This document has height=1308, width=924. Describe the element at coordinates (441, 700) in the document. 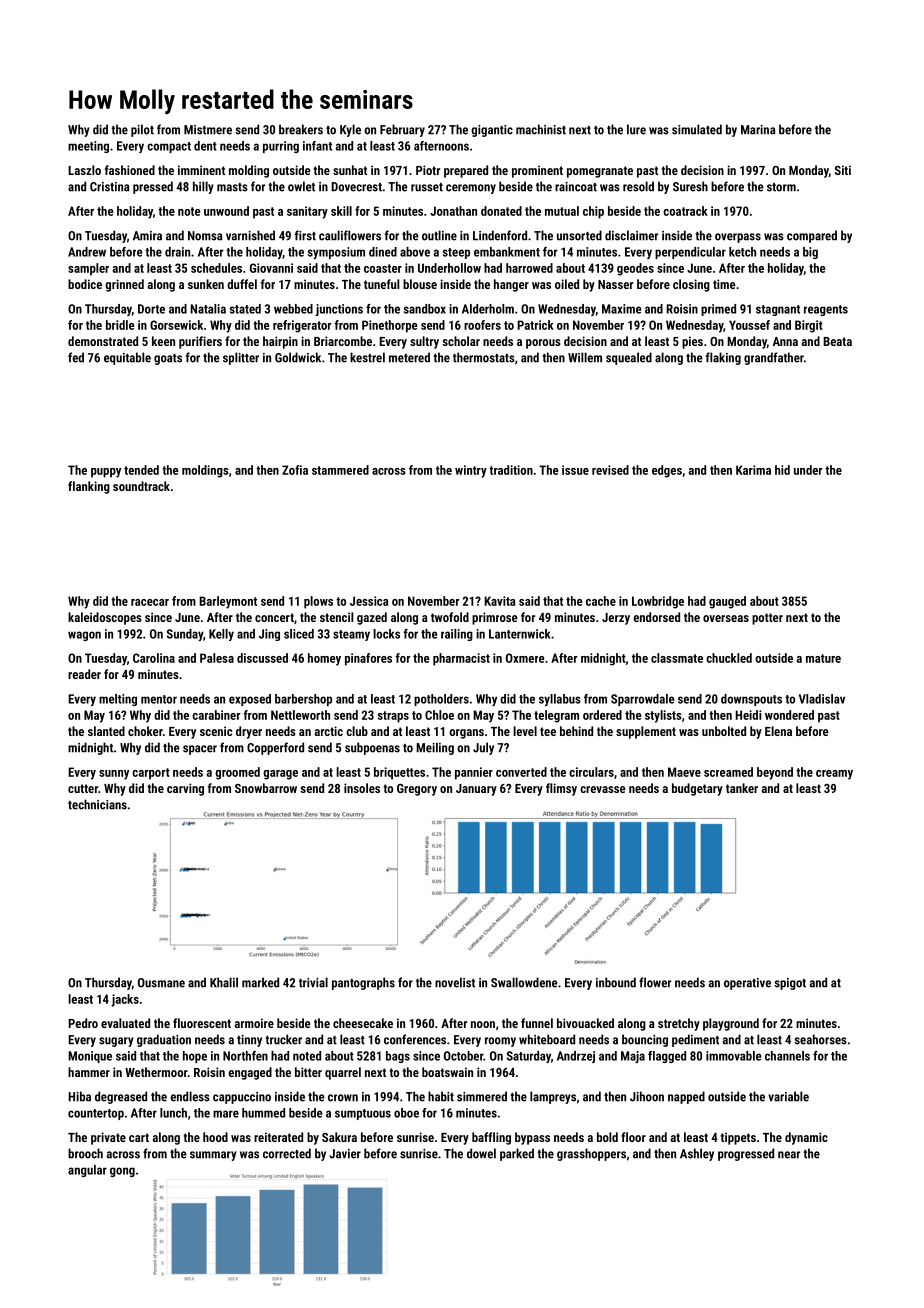

I see `potholders` at that location.
